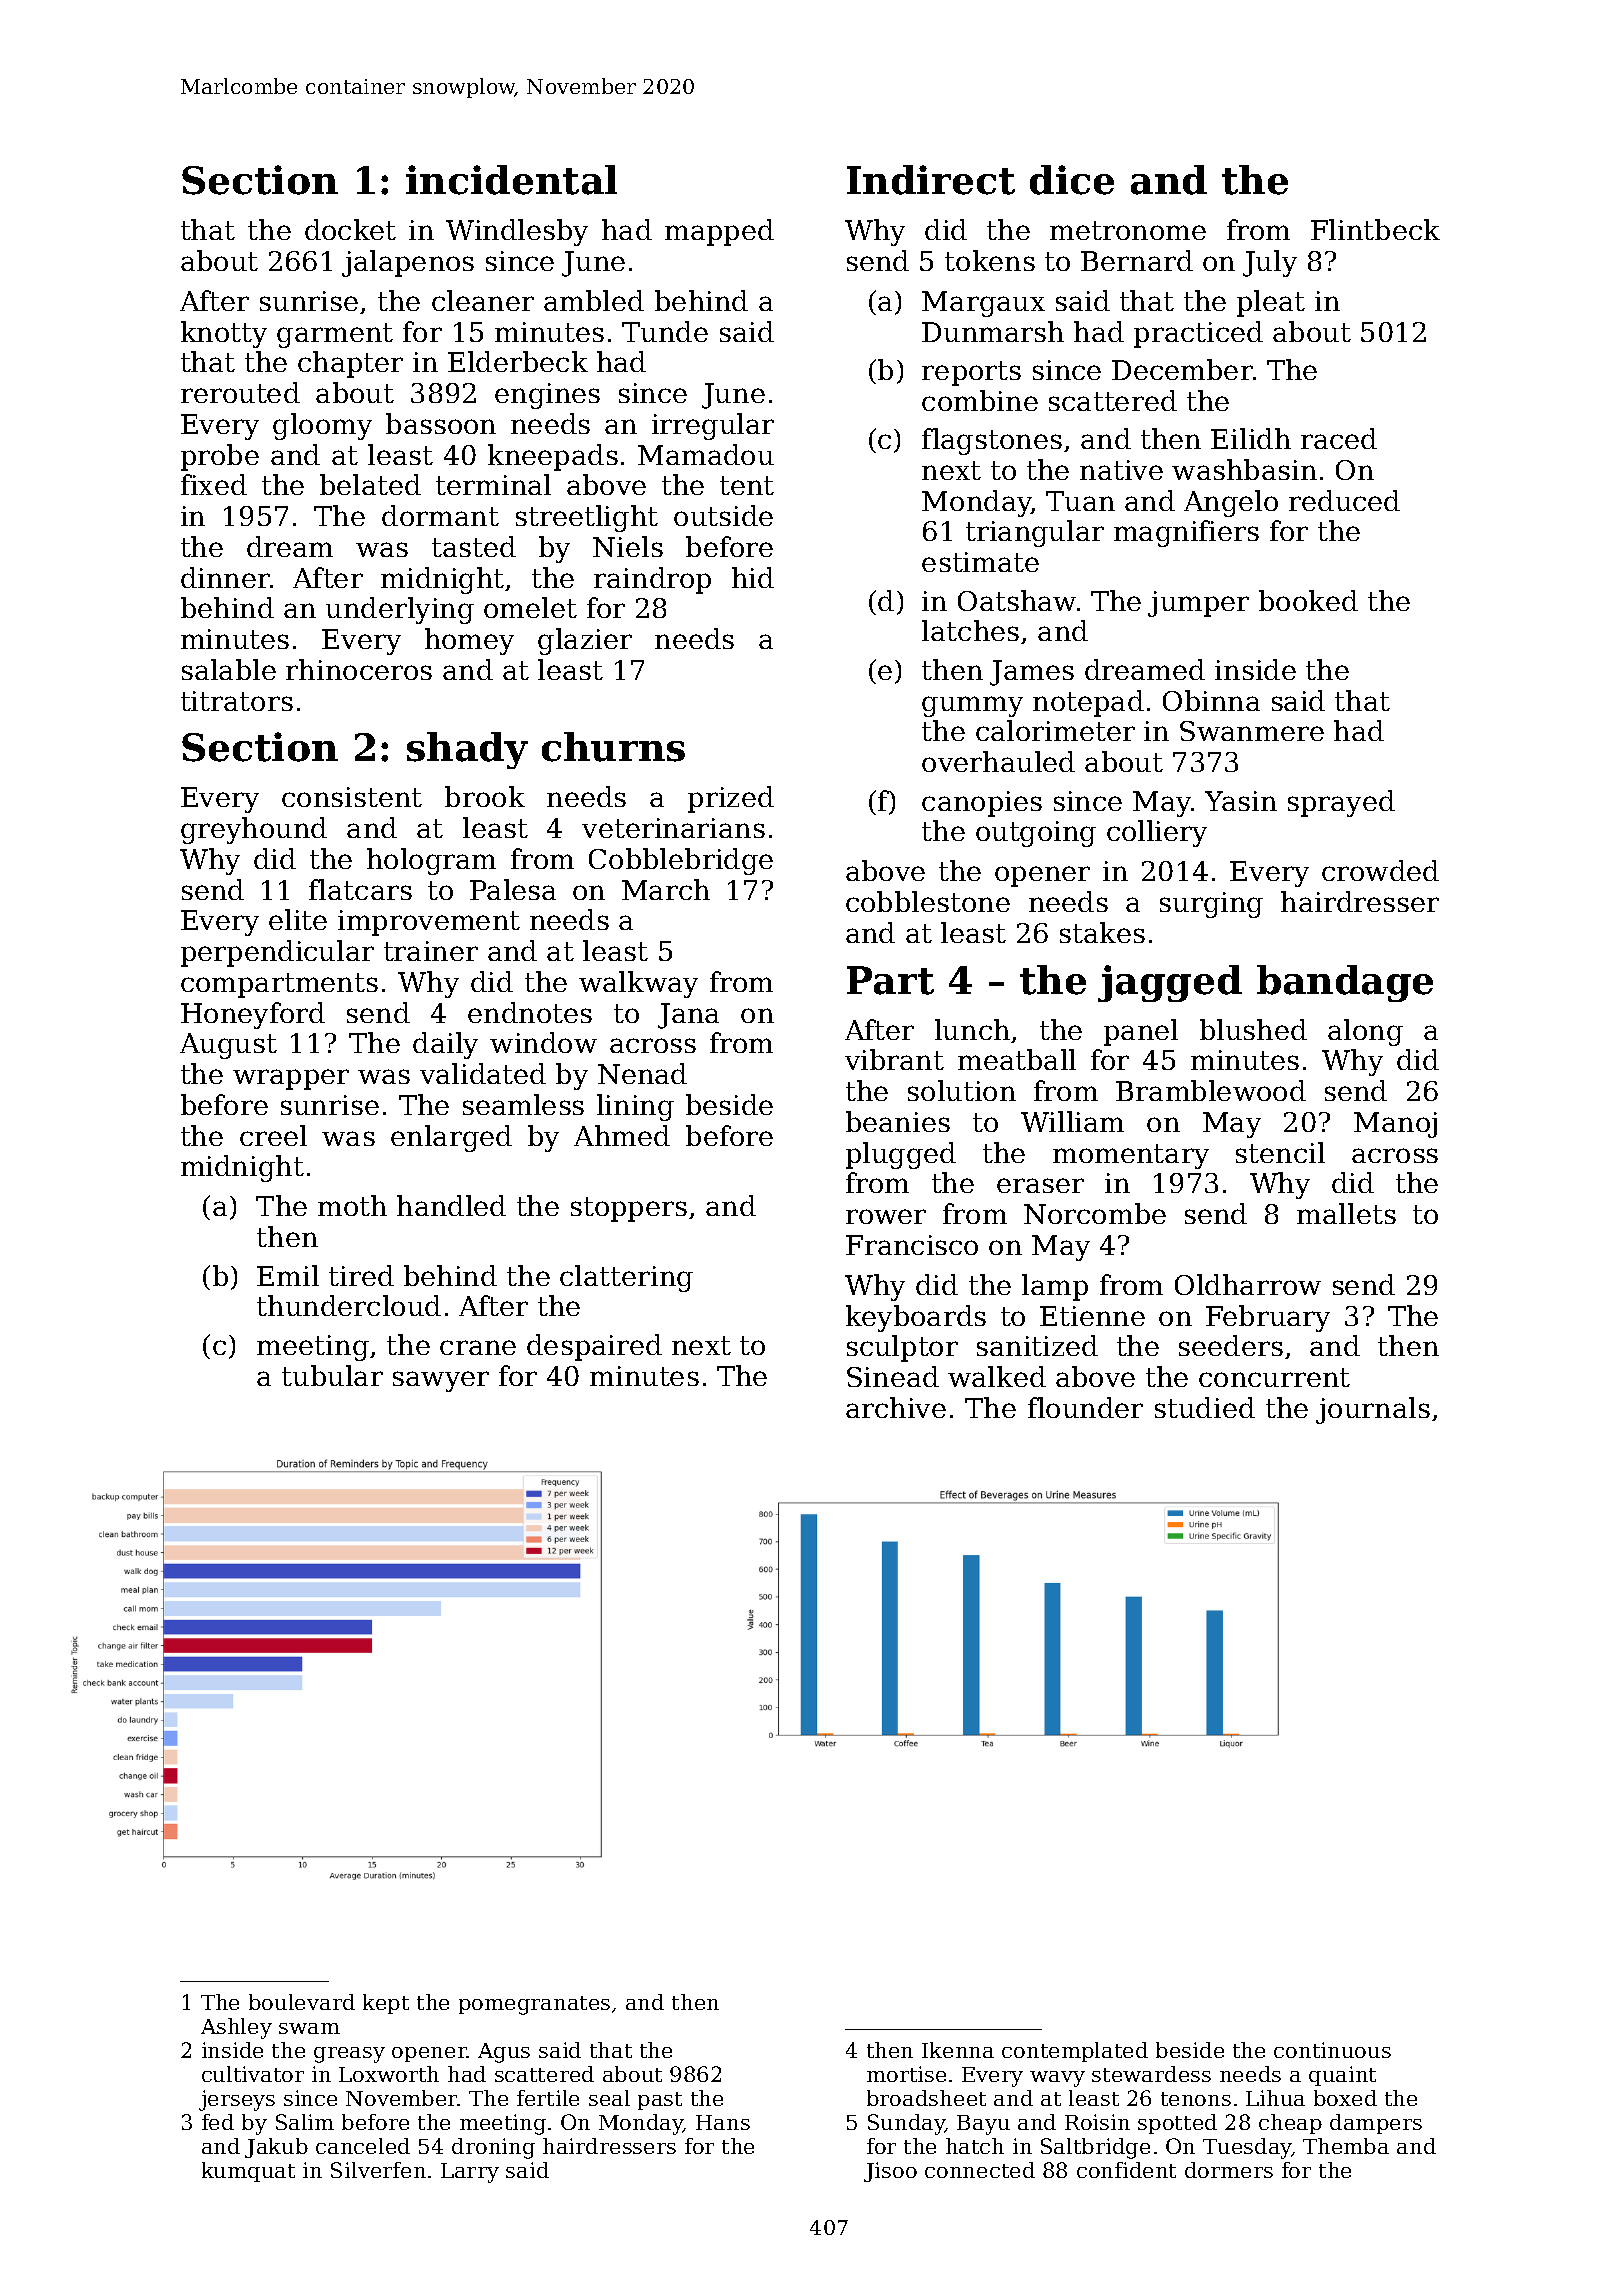 This screenshot has width=1620, height=2292. Describe the element at coordinates (350, 229) in the screenshot. I see `docket` at that location.
